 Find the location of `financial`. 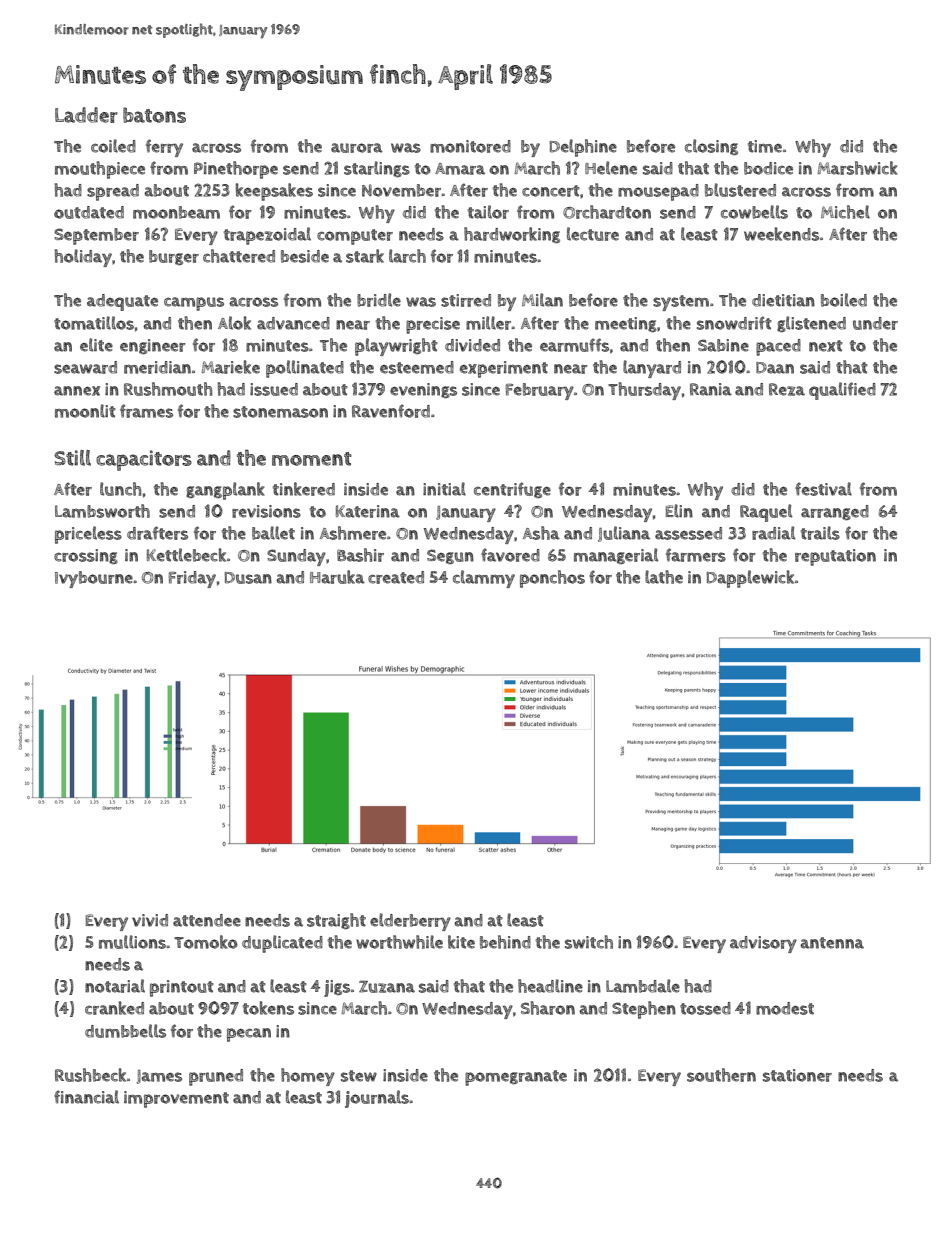

financial is located at coordinates (86, 1097).
